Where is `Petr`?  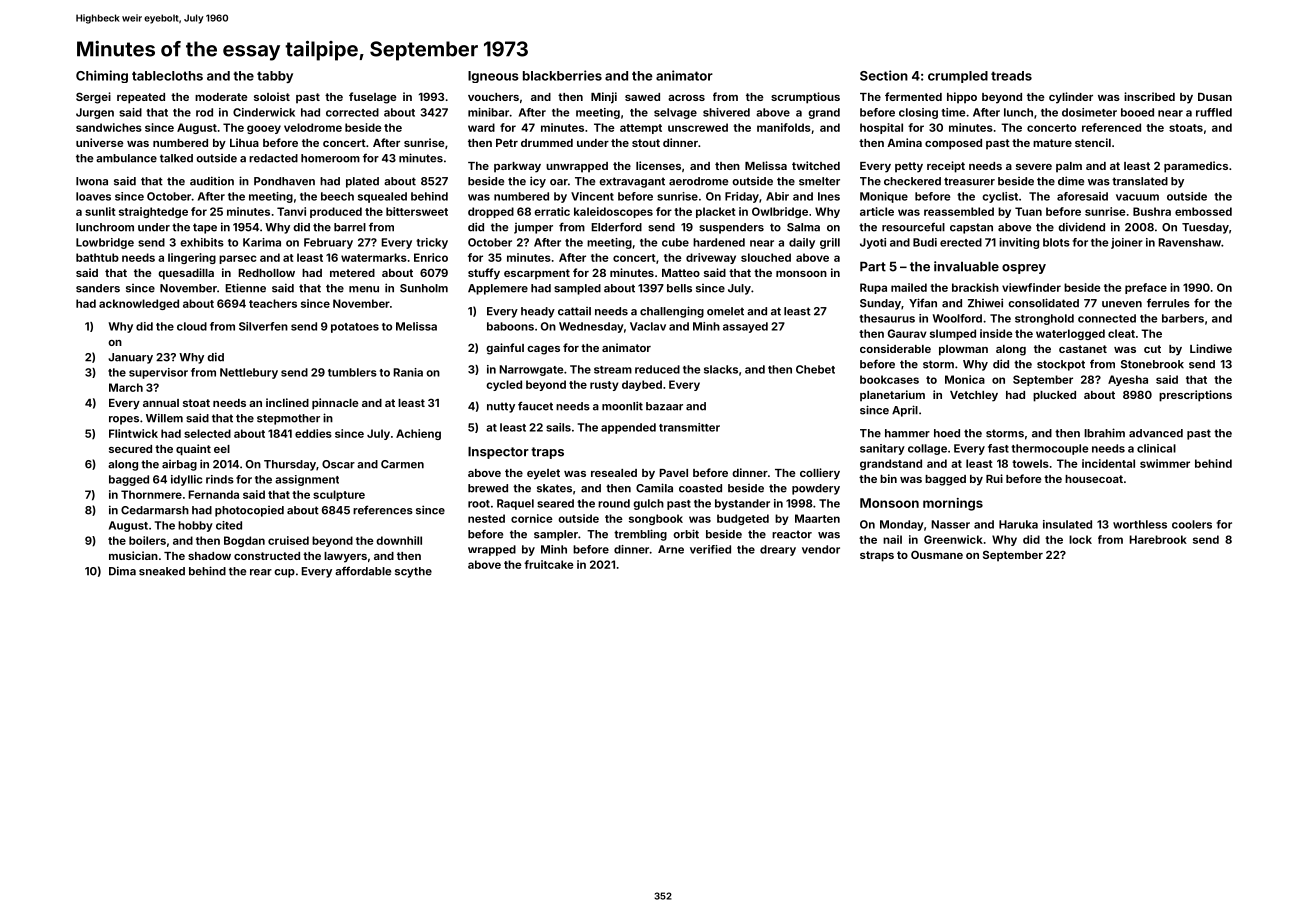 Petr is located at coordinates (507, 143).
